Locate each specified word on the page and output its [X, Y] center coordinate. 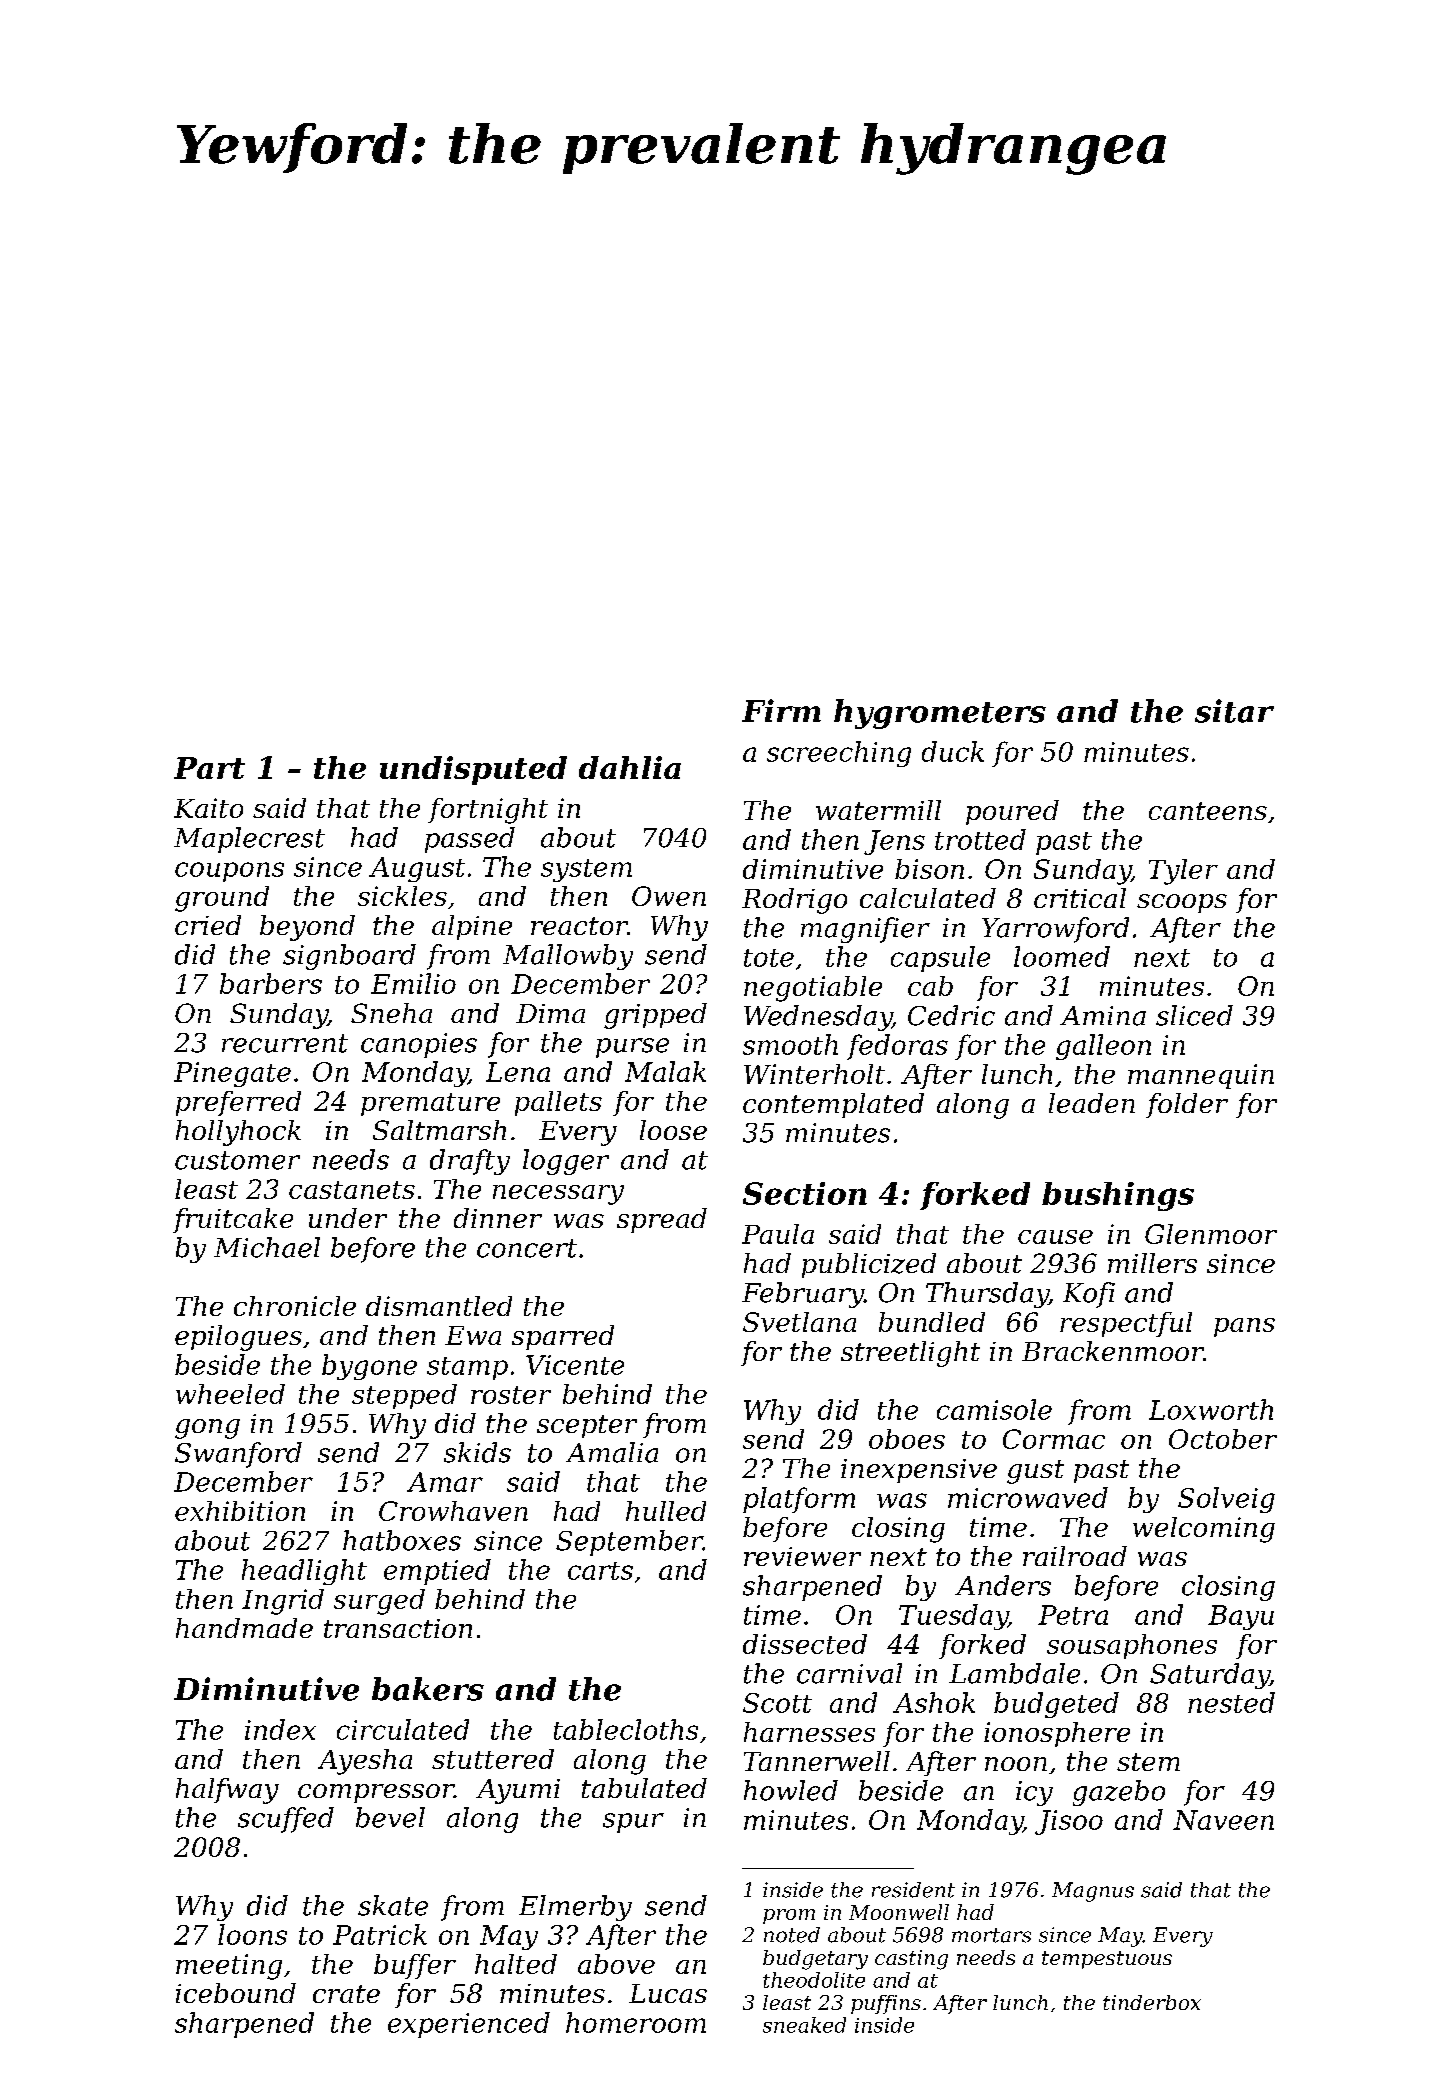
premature [430, 1104]
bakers [428, 1689]
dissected [805, 1644]
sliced [1194, 1015]
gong [207, 1429]
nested [1231, 1702]
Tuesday [953, 1617]
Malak [665, 1071]
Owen [669, 896]
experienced [469, 2025]
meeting [229, 1967]
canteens [1208, 811]
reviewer [802, 1556]
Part [209, 768]
